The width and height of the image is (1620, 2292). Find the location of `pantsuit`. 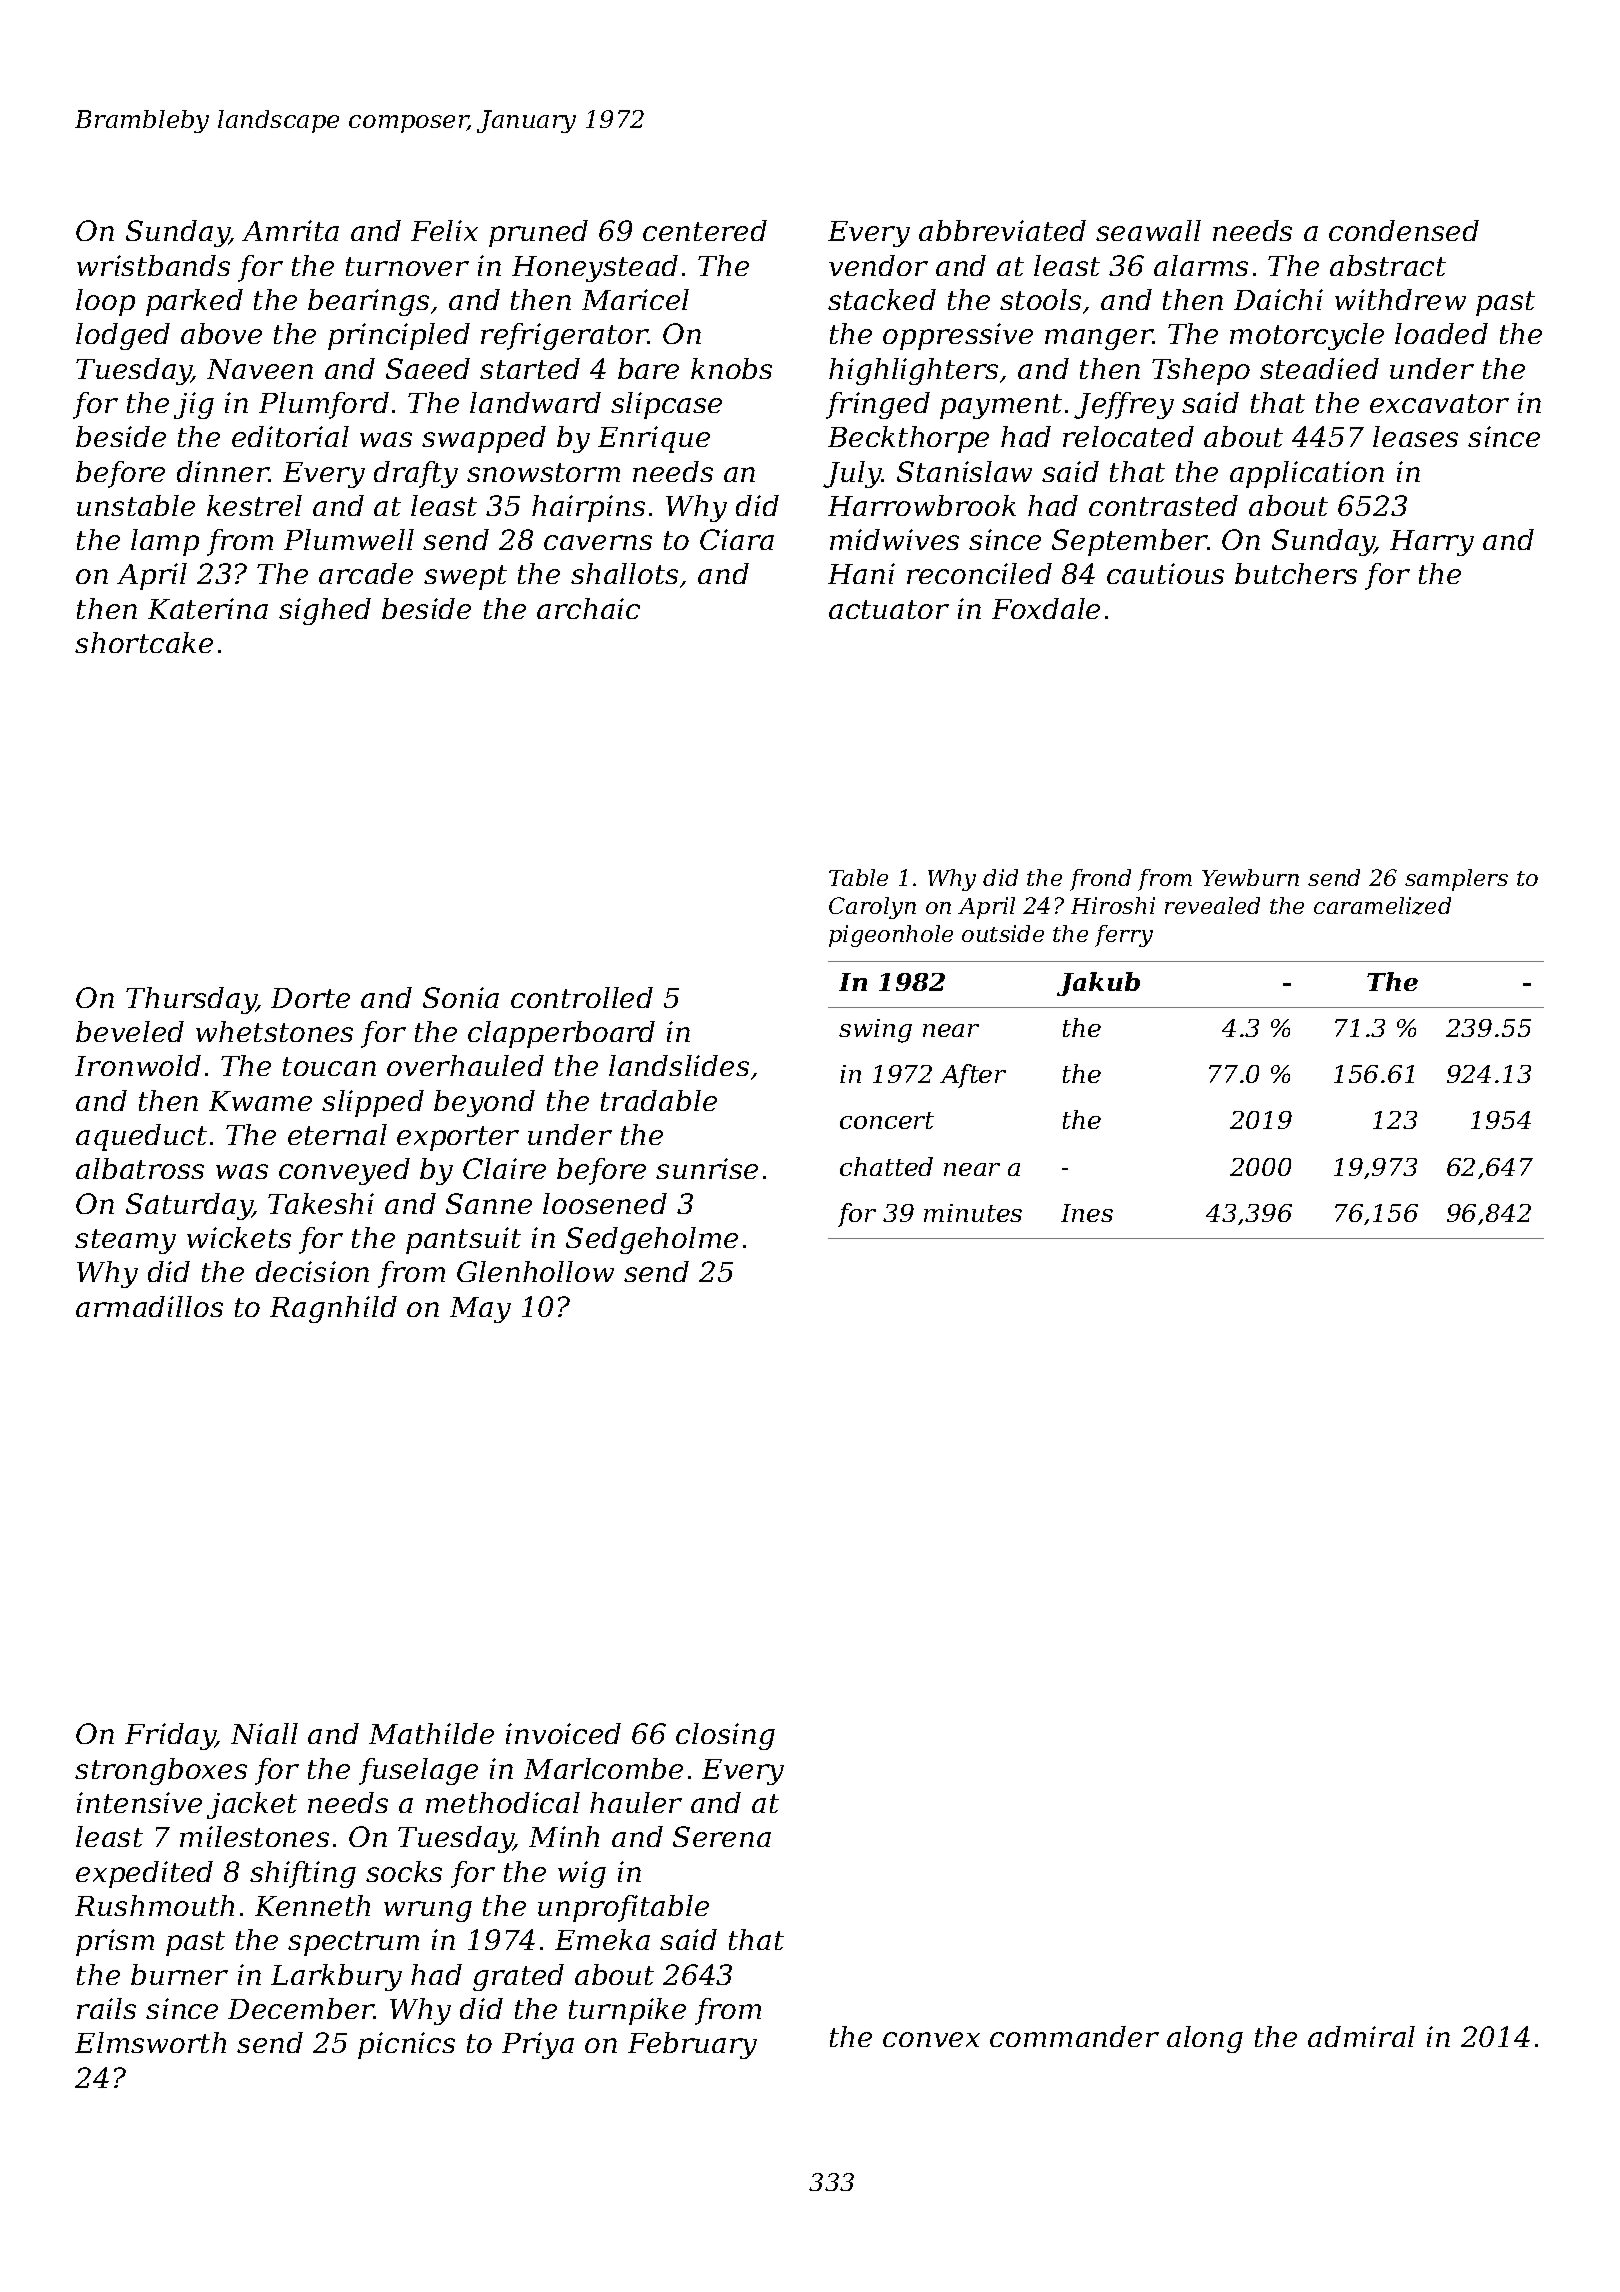

pantsuit is located at coordinates (463, 1240).
